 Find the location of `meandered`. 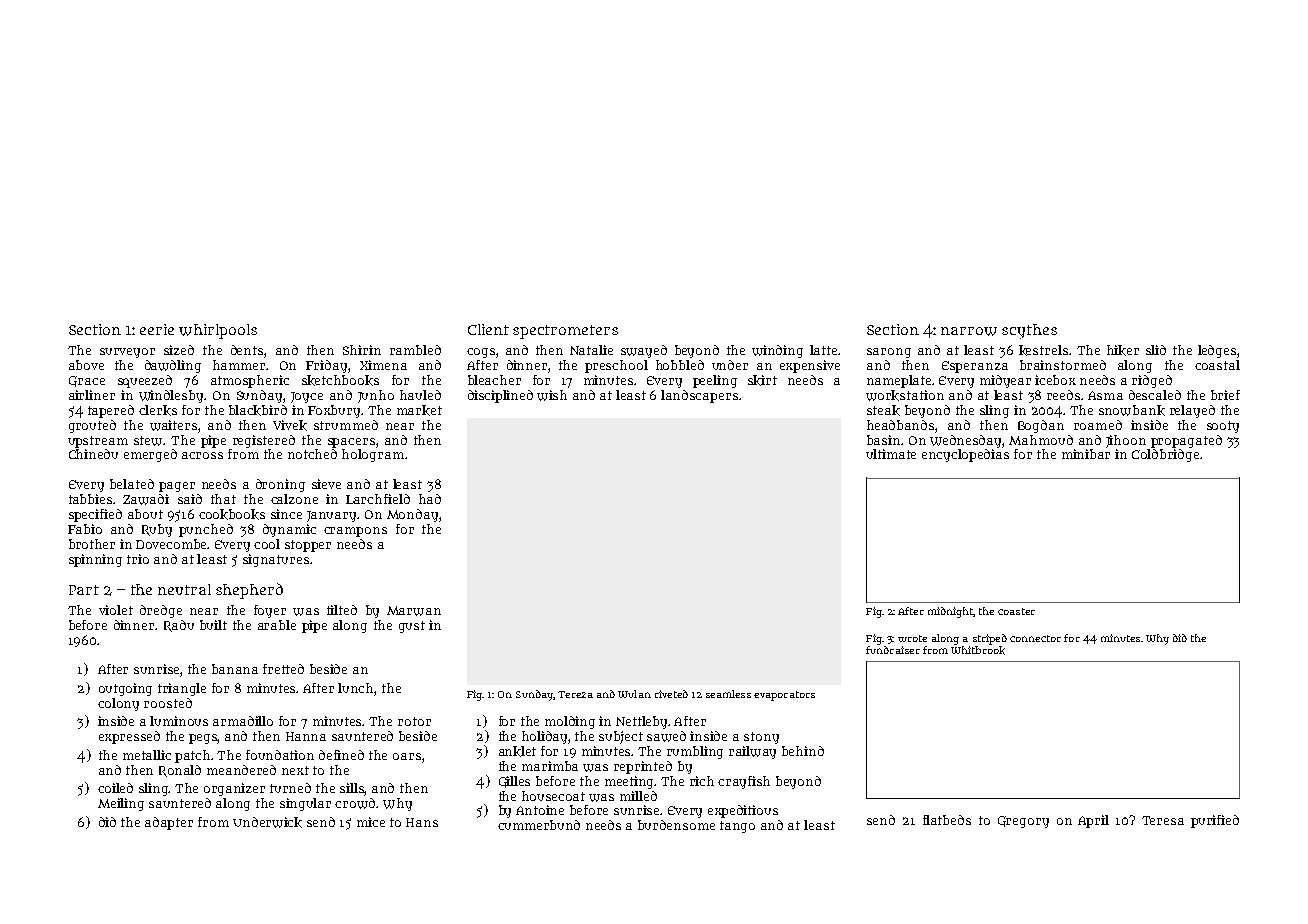

meandered is located at coordinates (241, 770).
